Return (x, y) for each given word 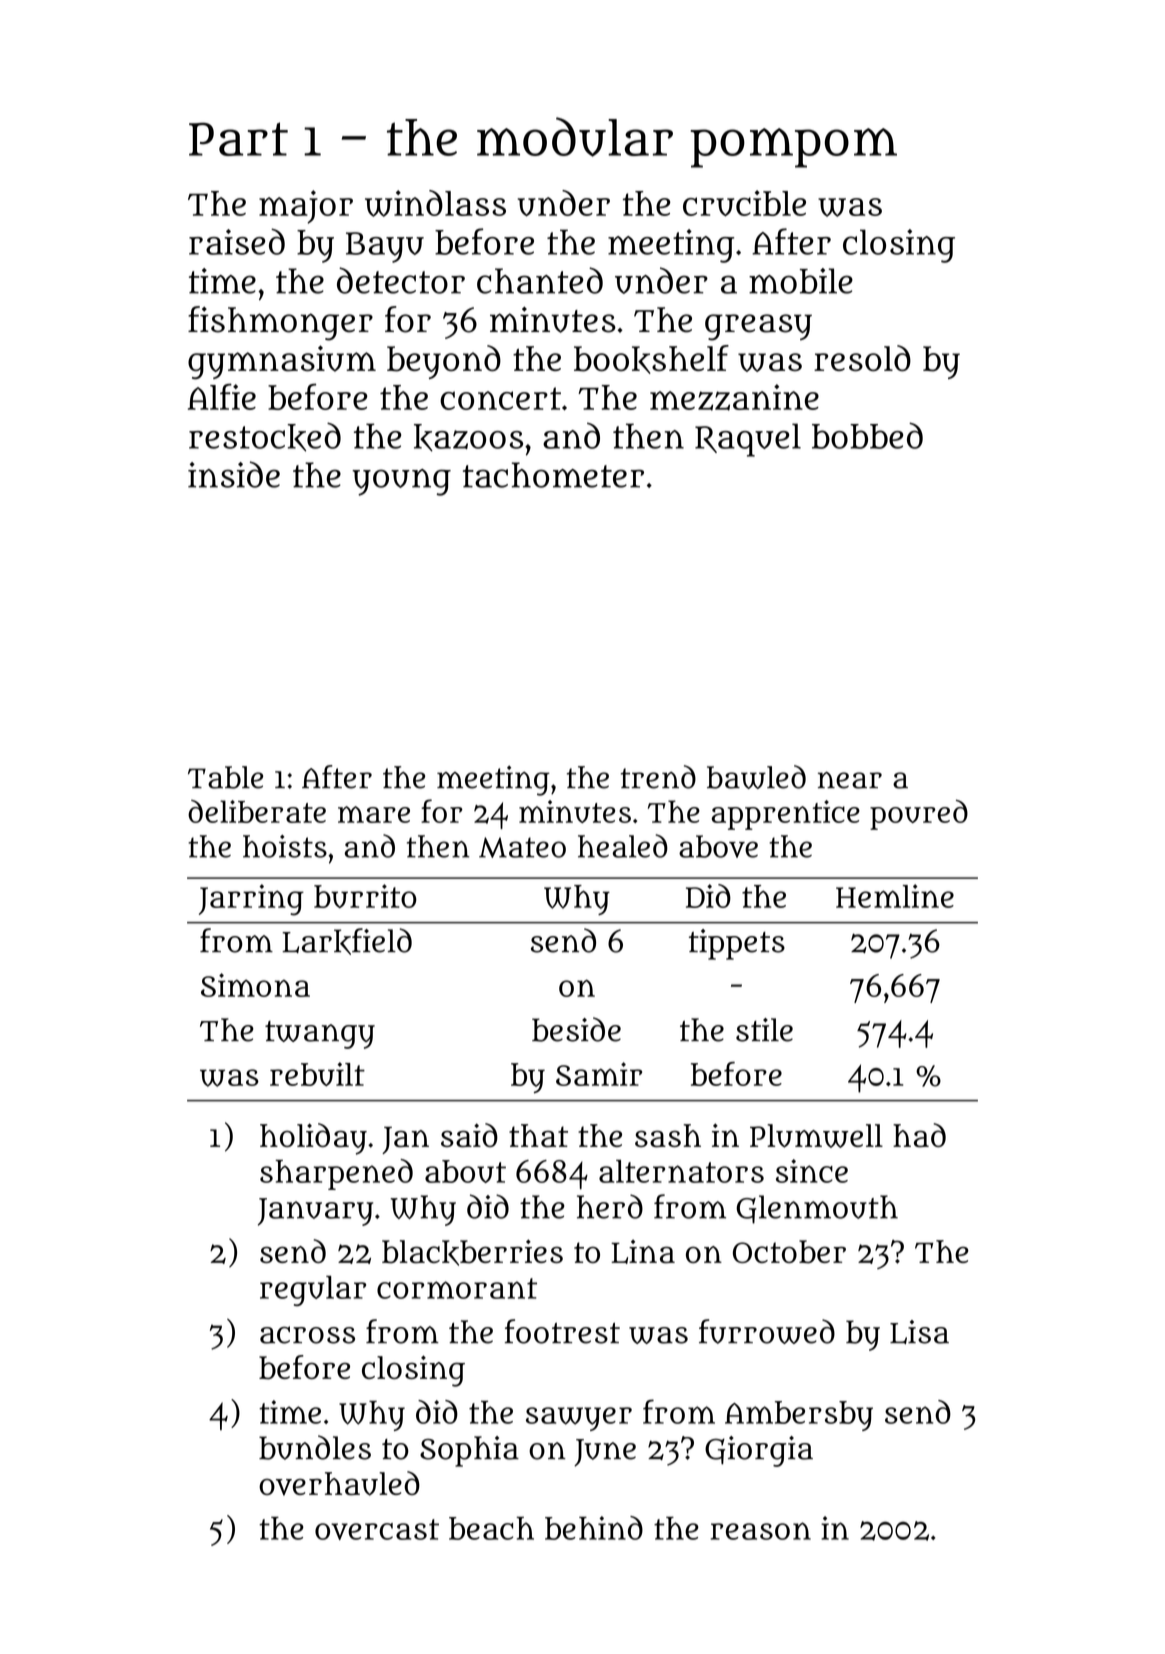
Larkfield (347, 941)
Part (238, 139)
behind (594, 1528)
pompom (793, 148)
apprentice (786, 815)
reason (761, 1531)
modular (575, 137)
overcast (377, 1529)
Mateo (522, 847)
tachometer (553, 475)
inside (234, 474)
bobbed (867, 435)
